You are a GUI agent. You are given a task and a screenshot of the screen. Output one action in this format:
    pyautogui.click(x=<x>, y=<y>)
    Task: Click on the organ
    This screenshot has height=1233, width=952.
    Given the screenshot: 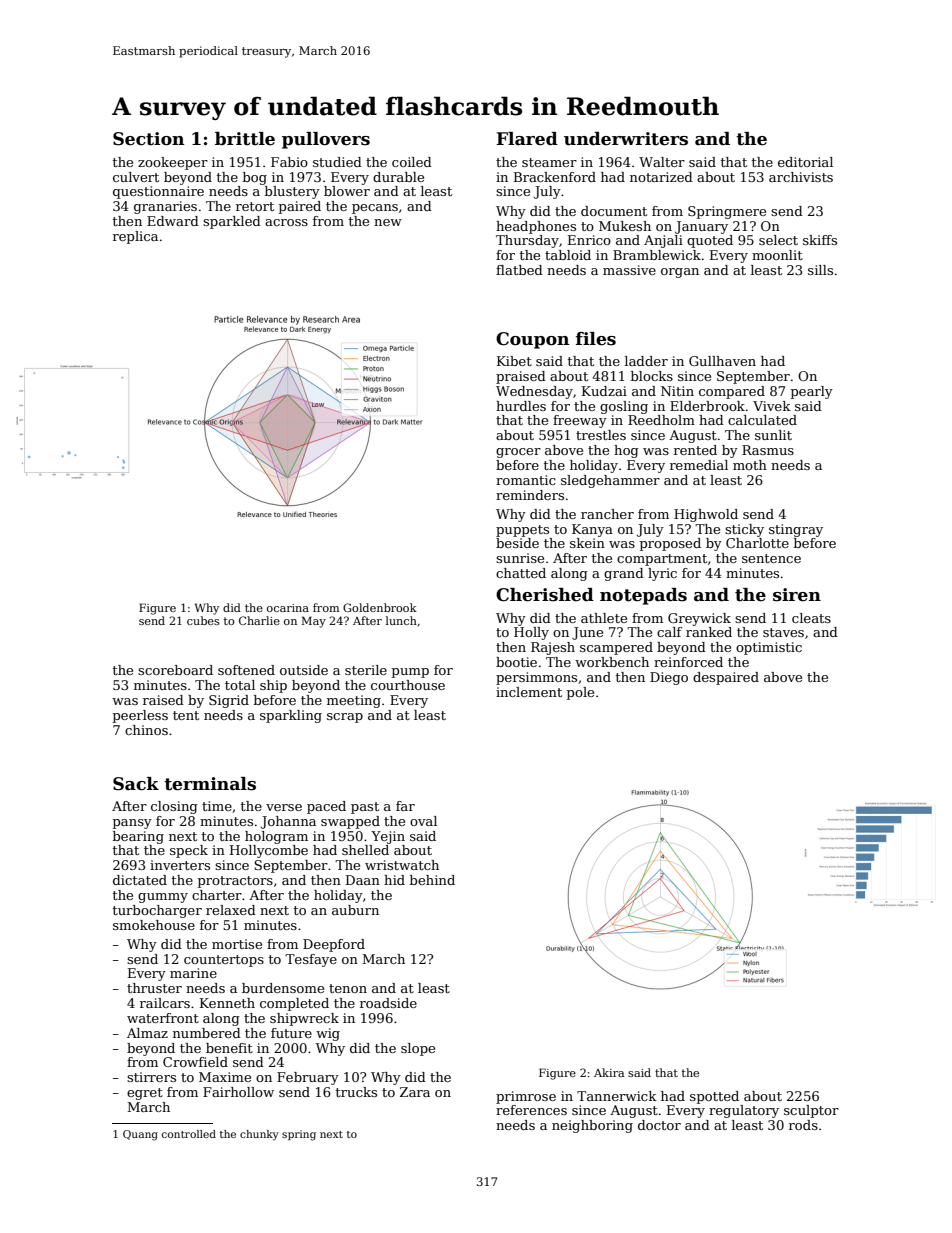 What is the action you would take?
    pyautogui.click(x=680, y=273)
